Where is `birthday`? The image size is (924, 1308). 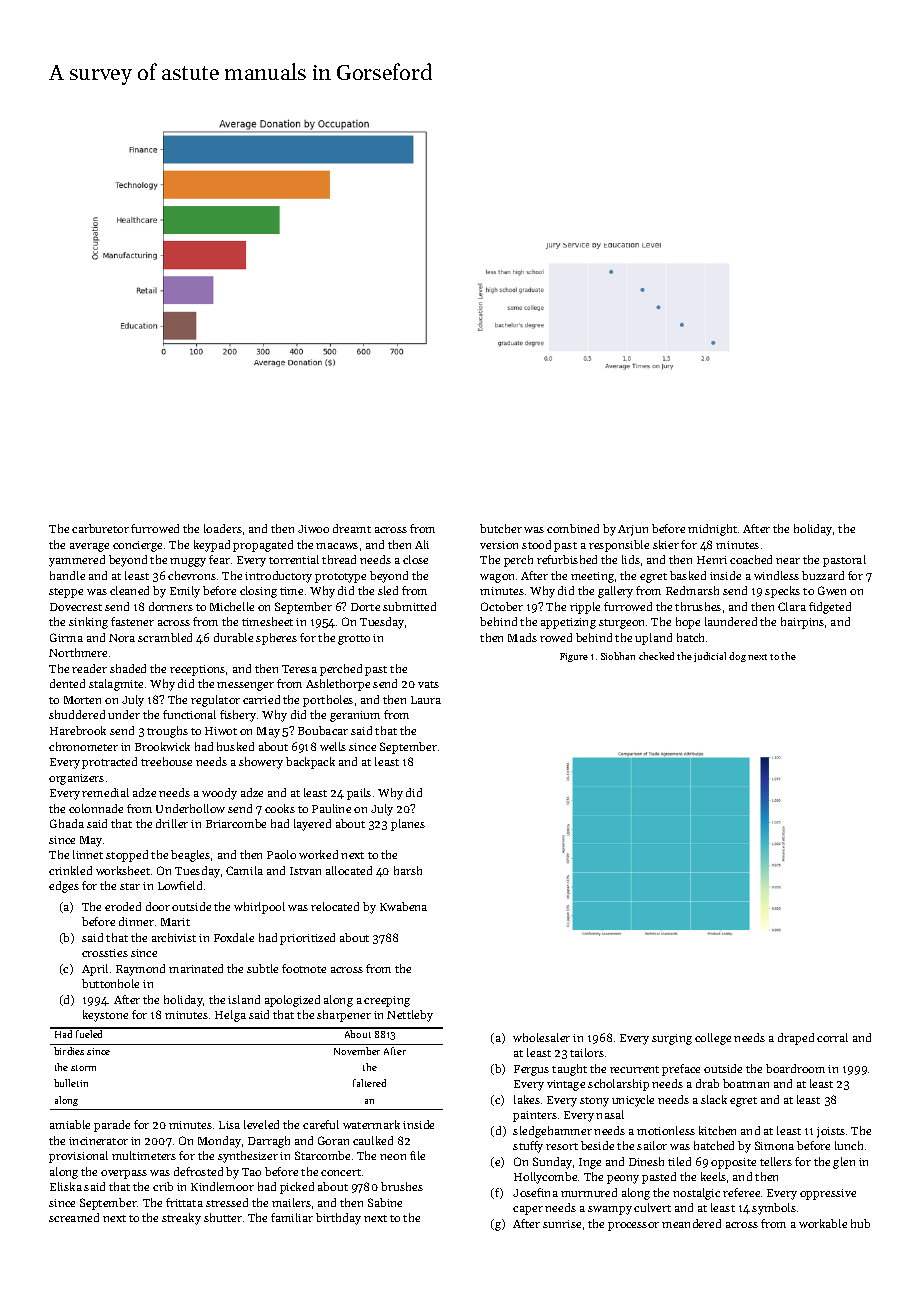
birthday is located at coordinates (338, 1219).
